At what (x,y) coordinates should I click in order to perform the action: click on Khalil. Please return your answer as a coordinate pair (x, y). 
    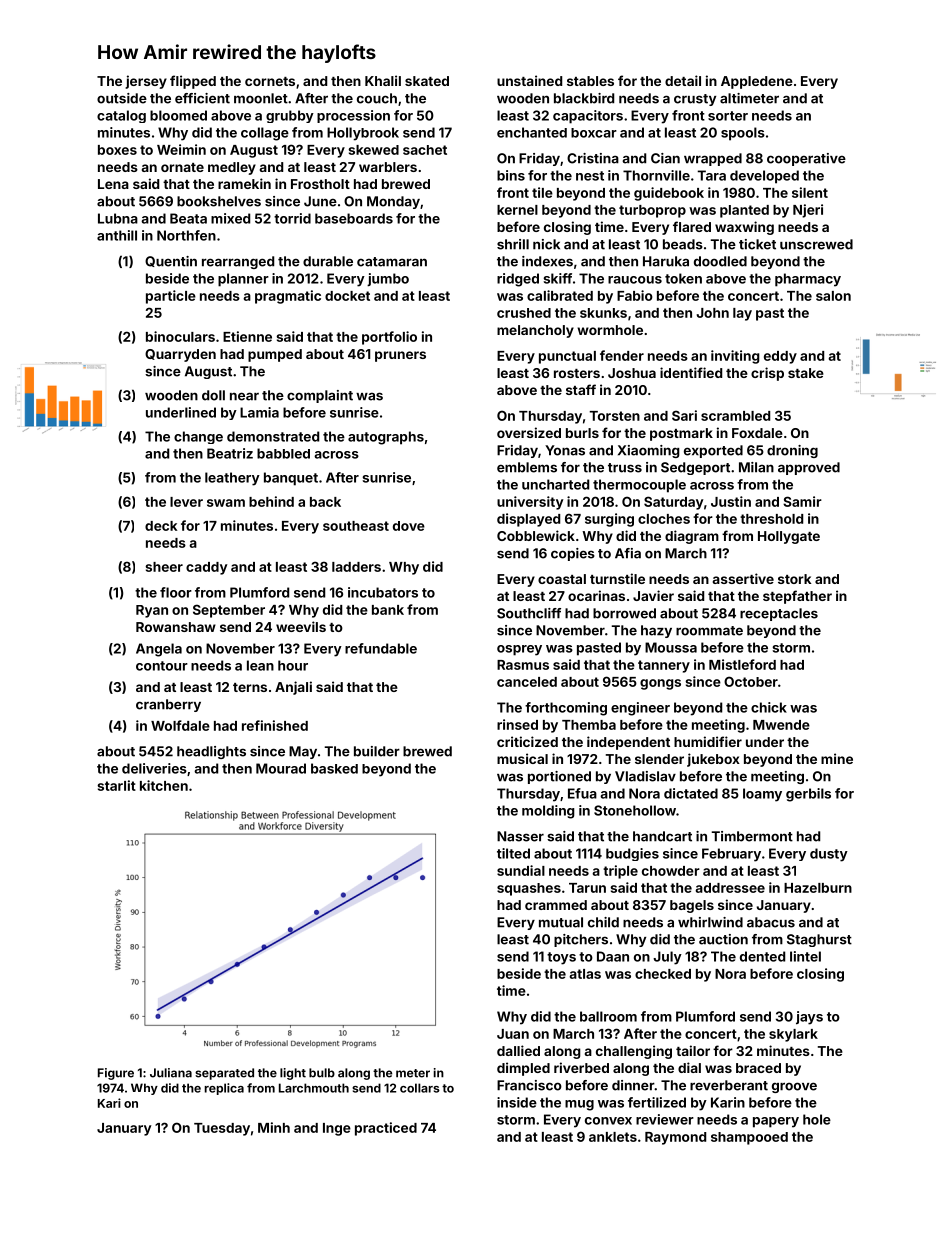
    Looking at the image, I should click on (383, 80).
